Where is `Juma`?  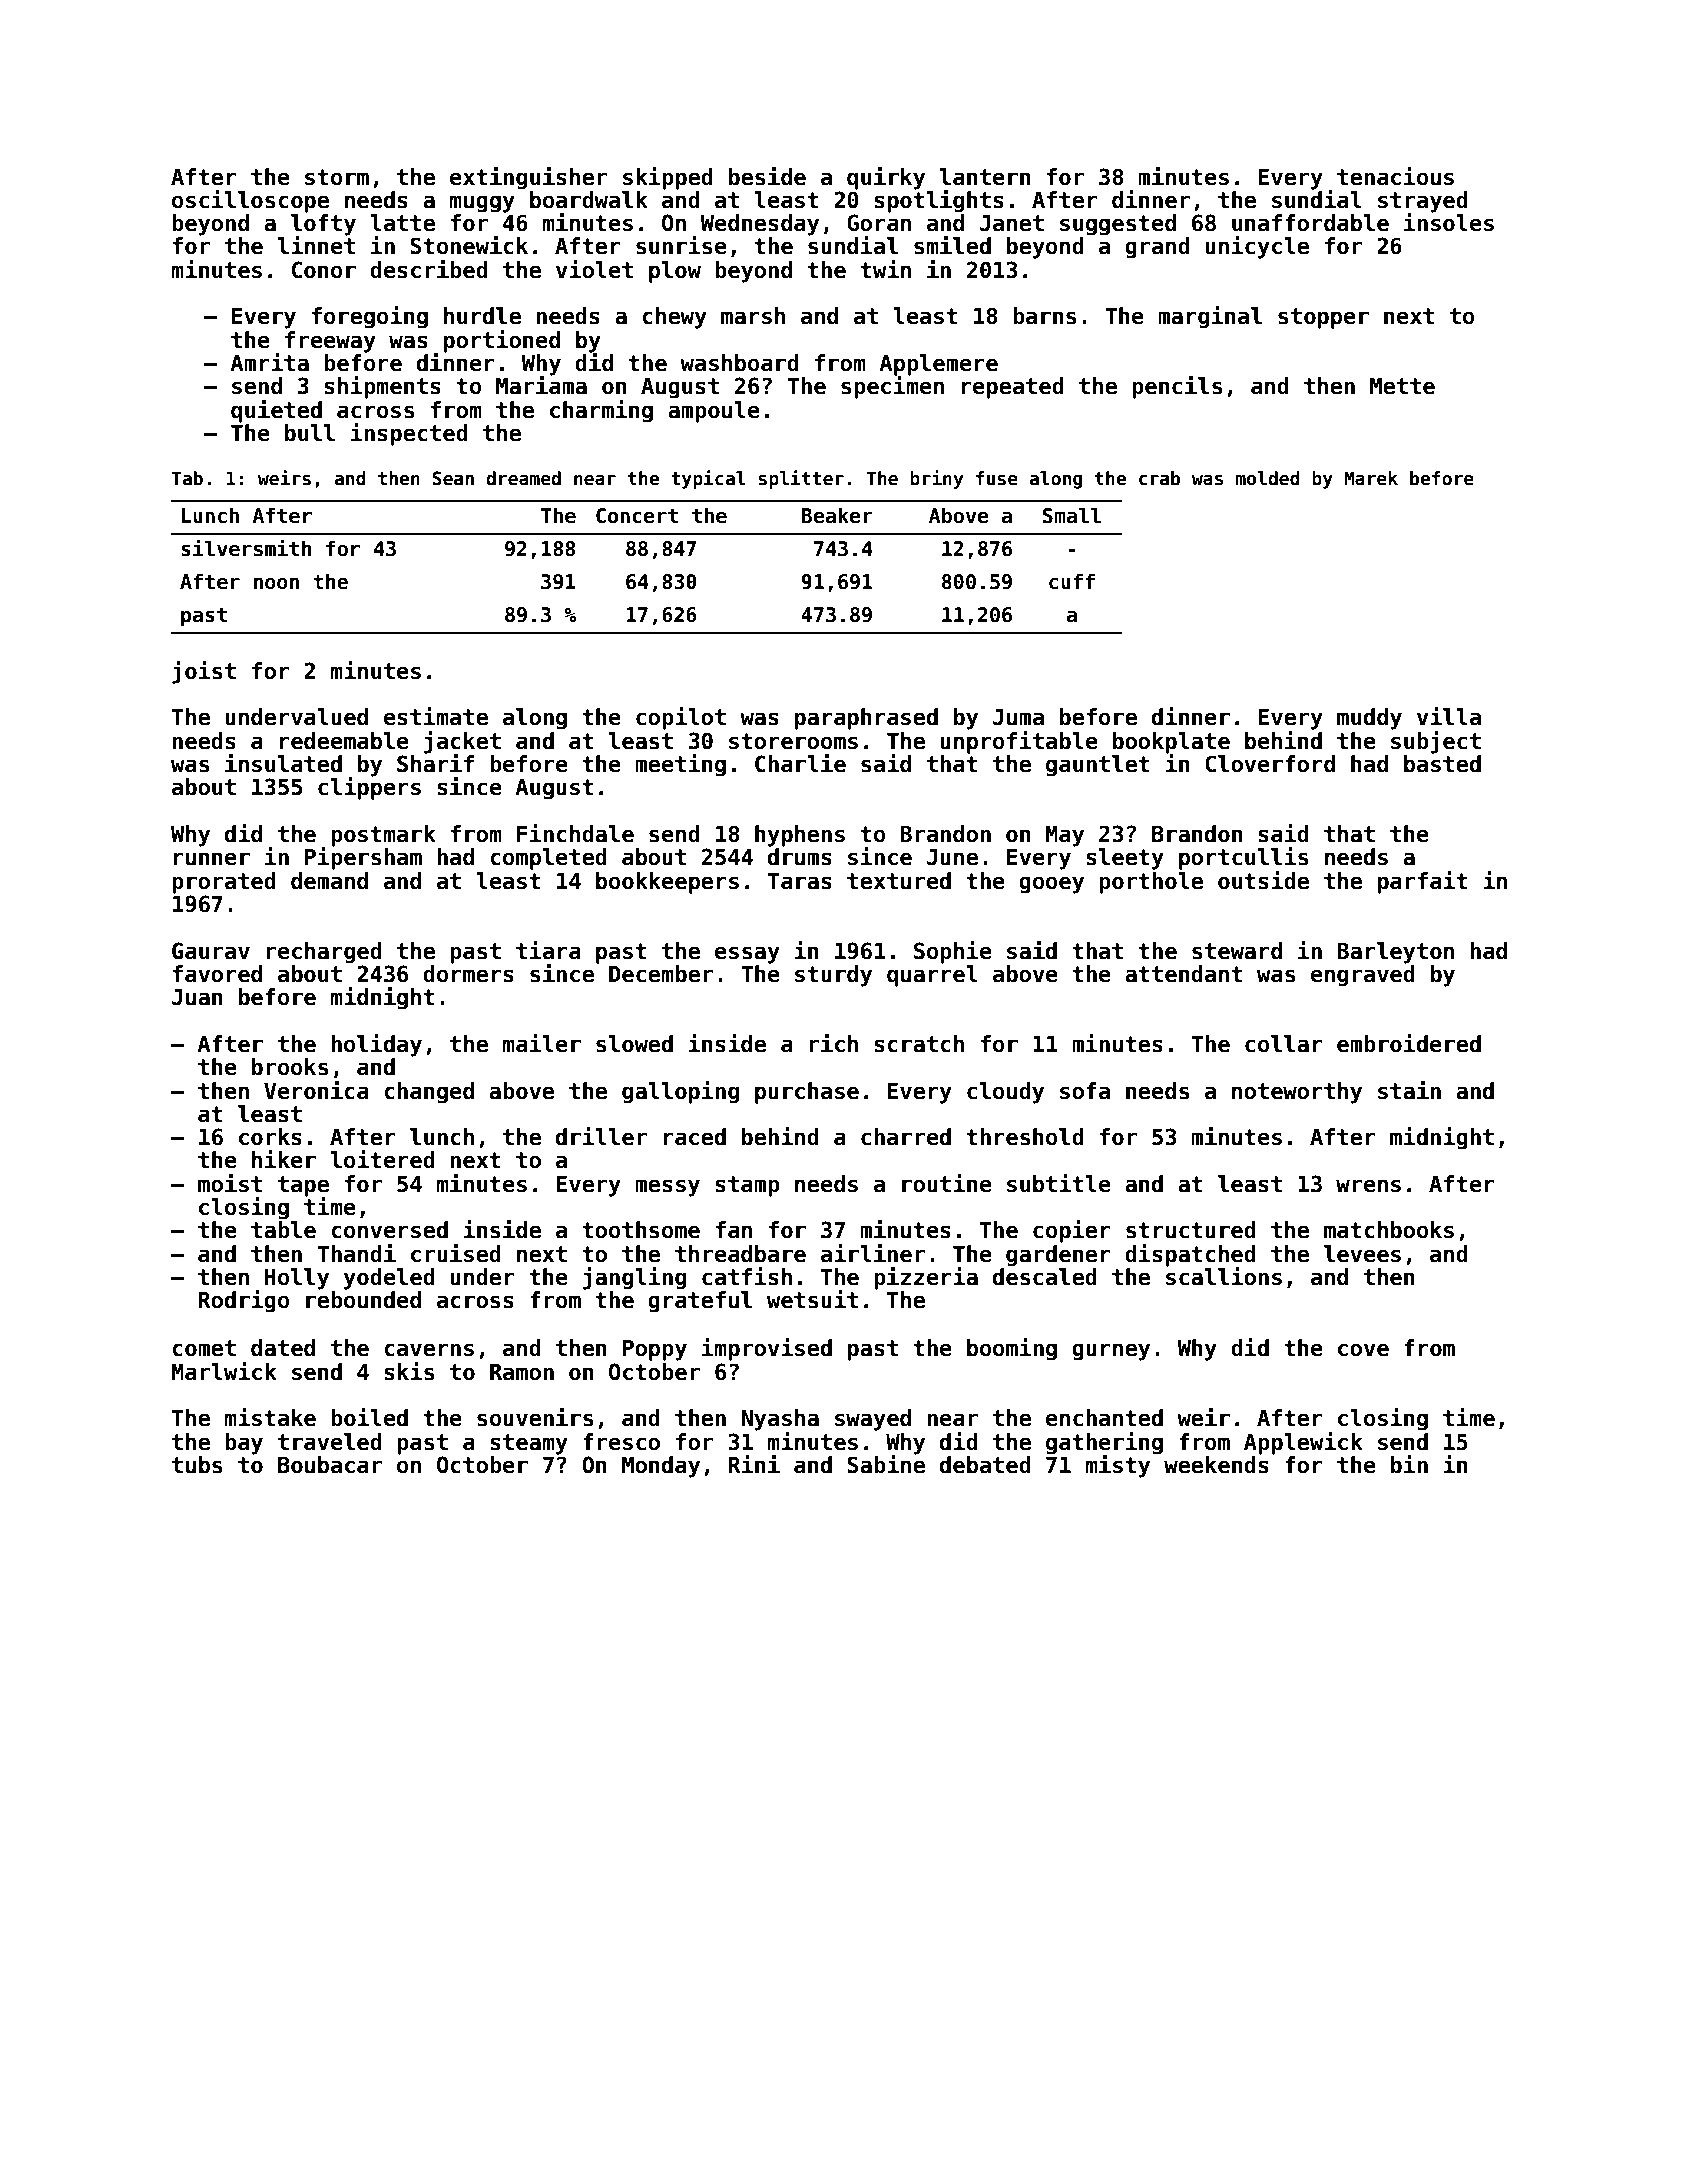
Juma is located at coordinates (1018, 717).
